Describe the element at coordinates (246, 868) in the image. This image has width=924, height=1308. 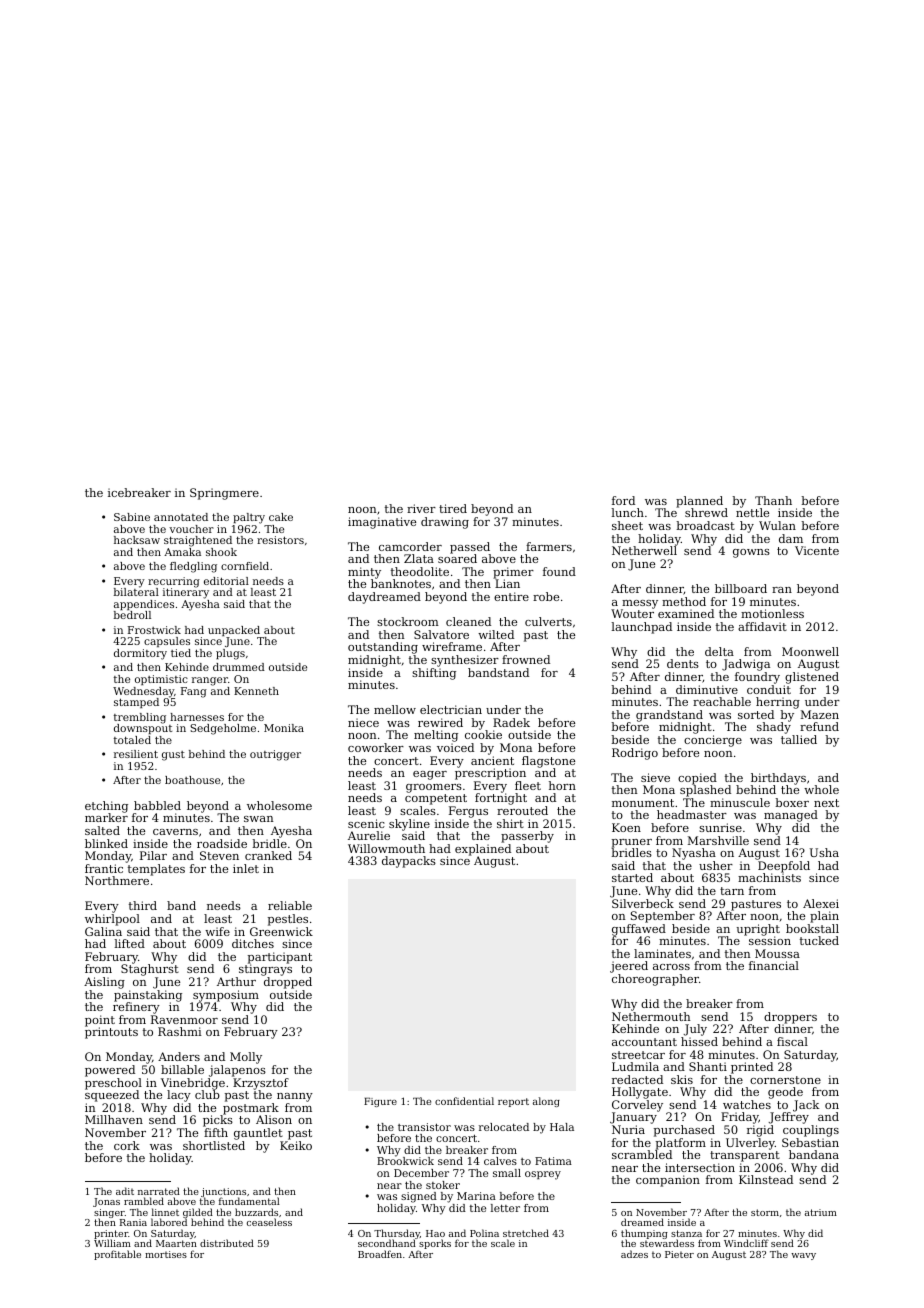
I see `inlet` at that location.
